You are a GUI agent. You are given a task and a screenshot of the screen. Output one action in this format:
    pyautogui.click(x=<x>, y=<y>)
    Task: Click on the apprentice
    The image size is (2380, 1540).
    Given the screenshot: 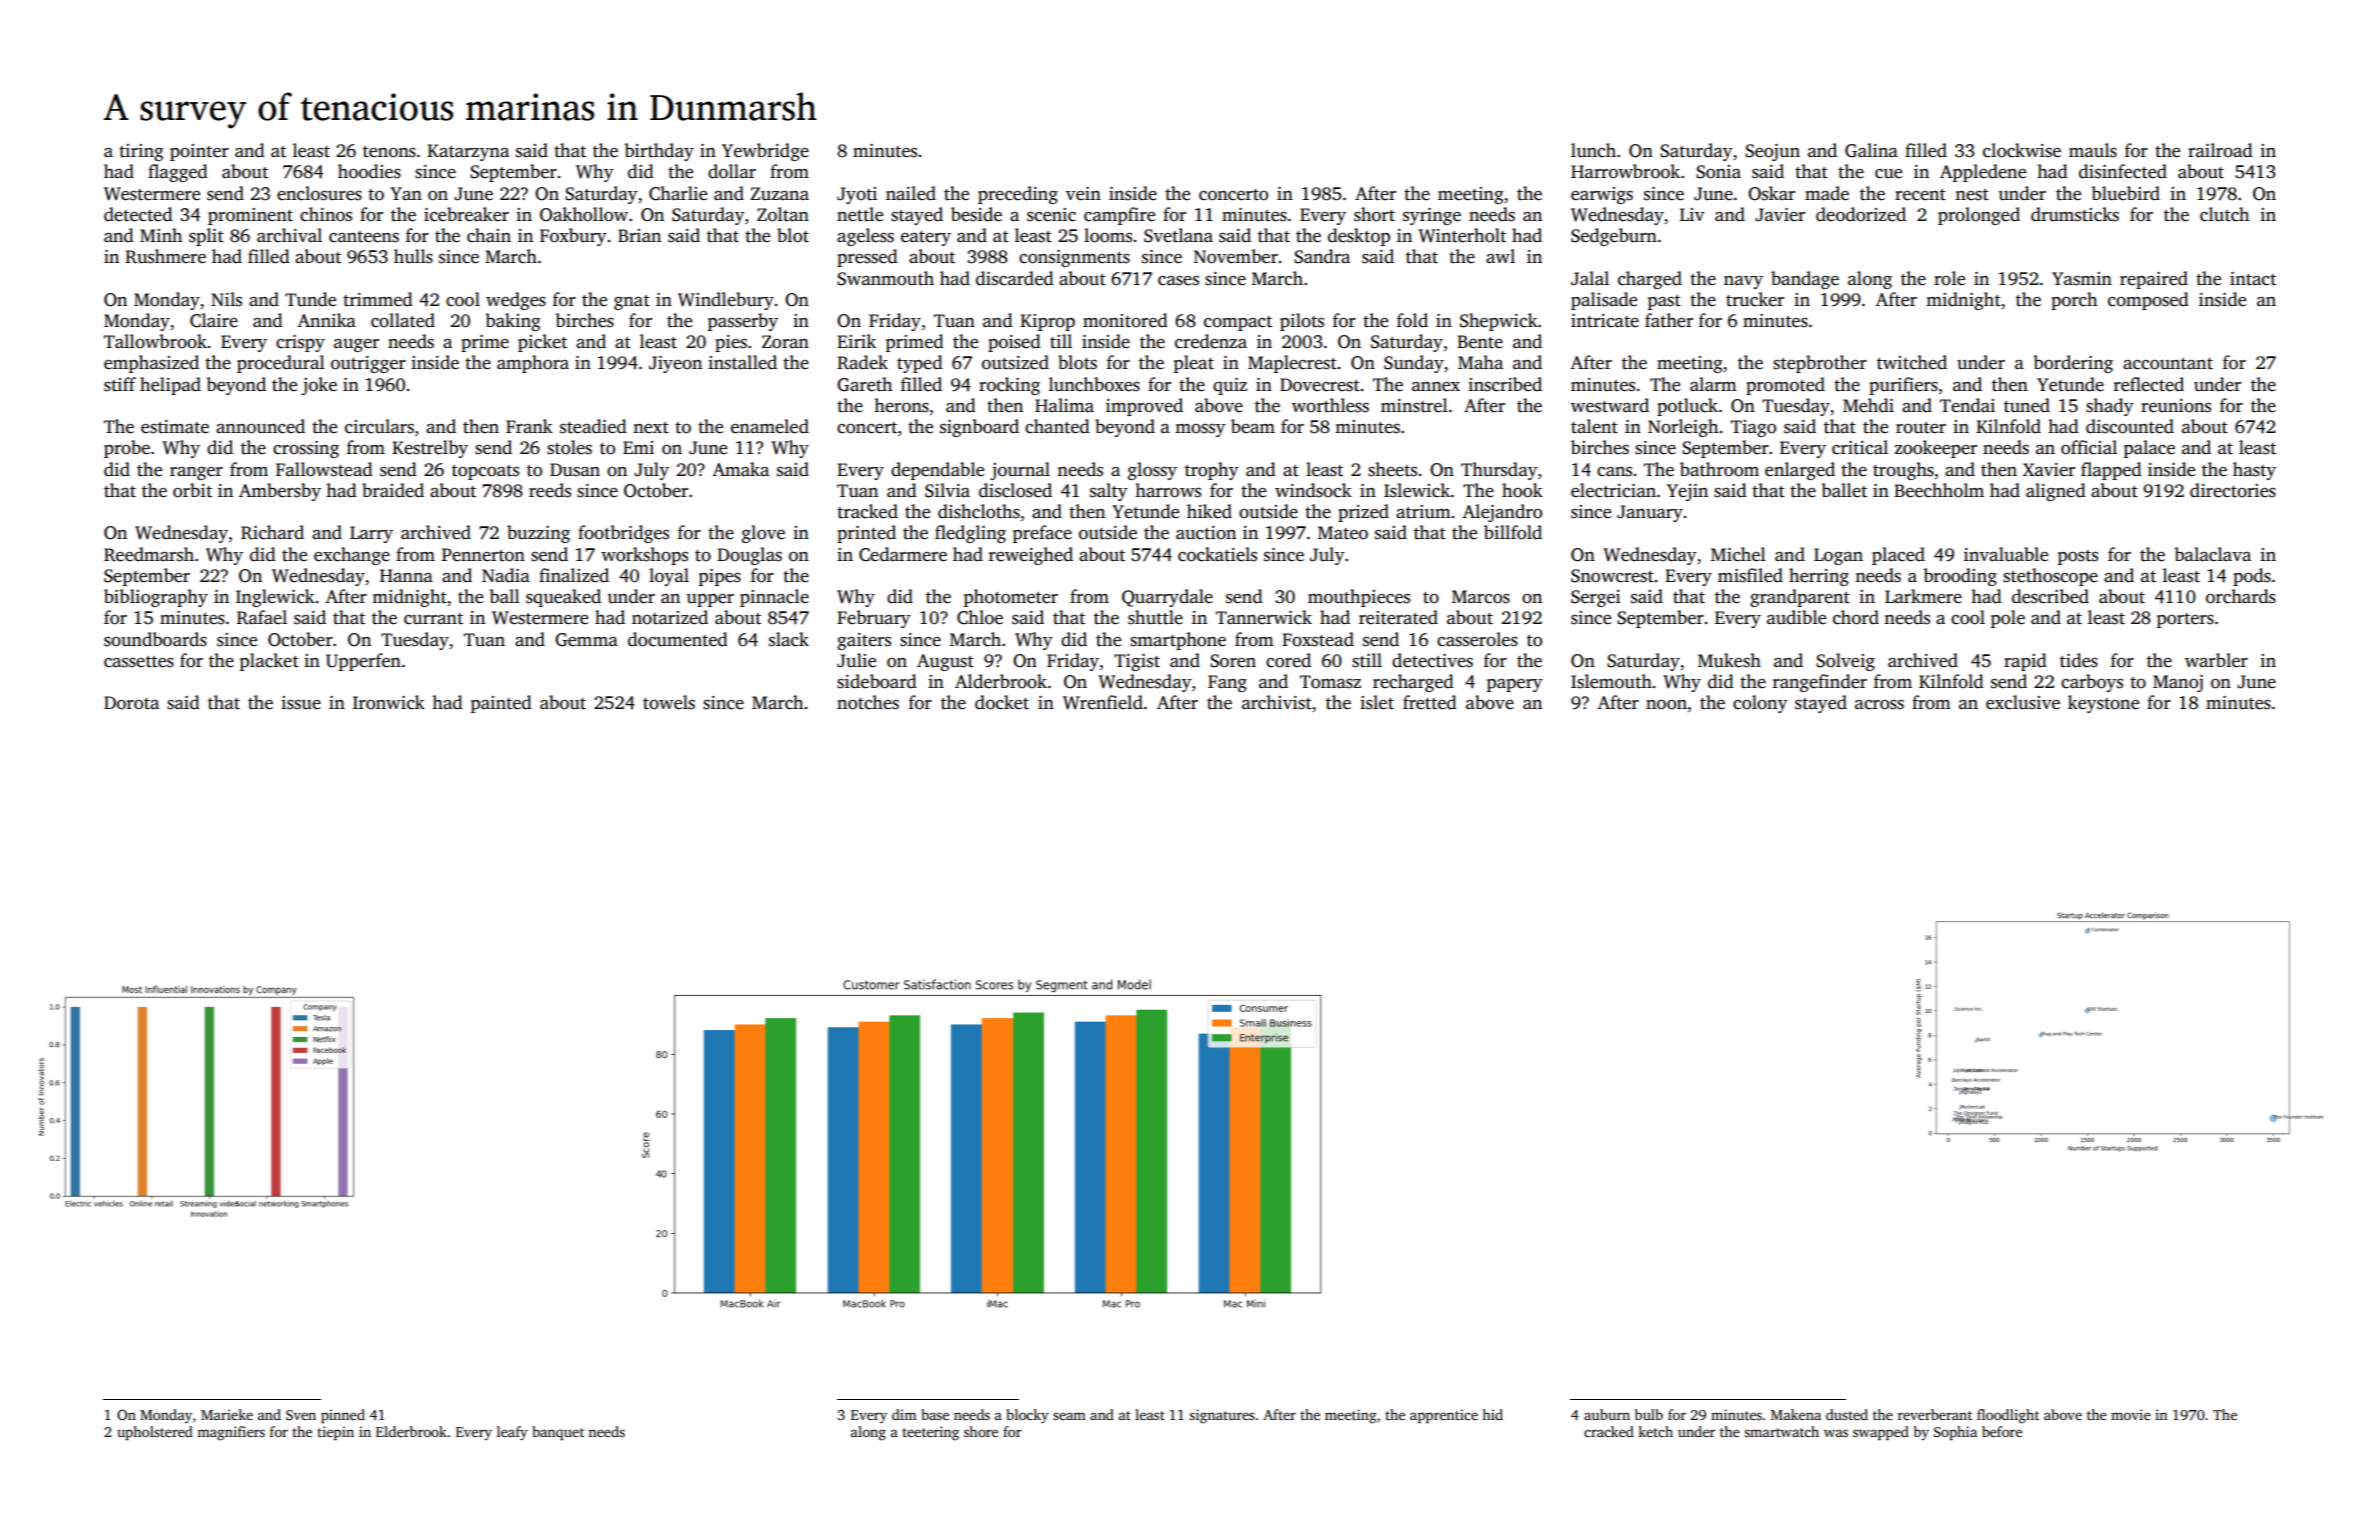 What is the action you would take?
    pyautogui.click(x=1444, y=1416)
